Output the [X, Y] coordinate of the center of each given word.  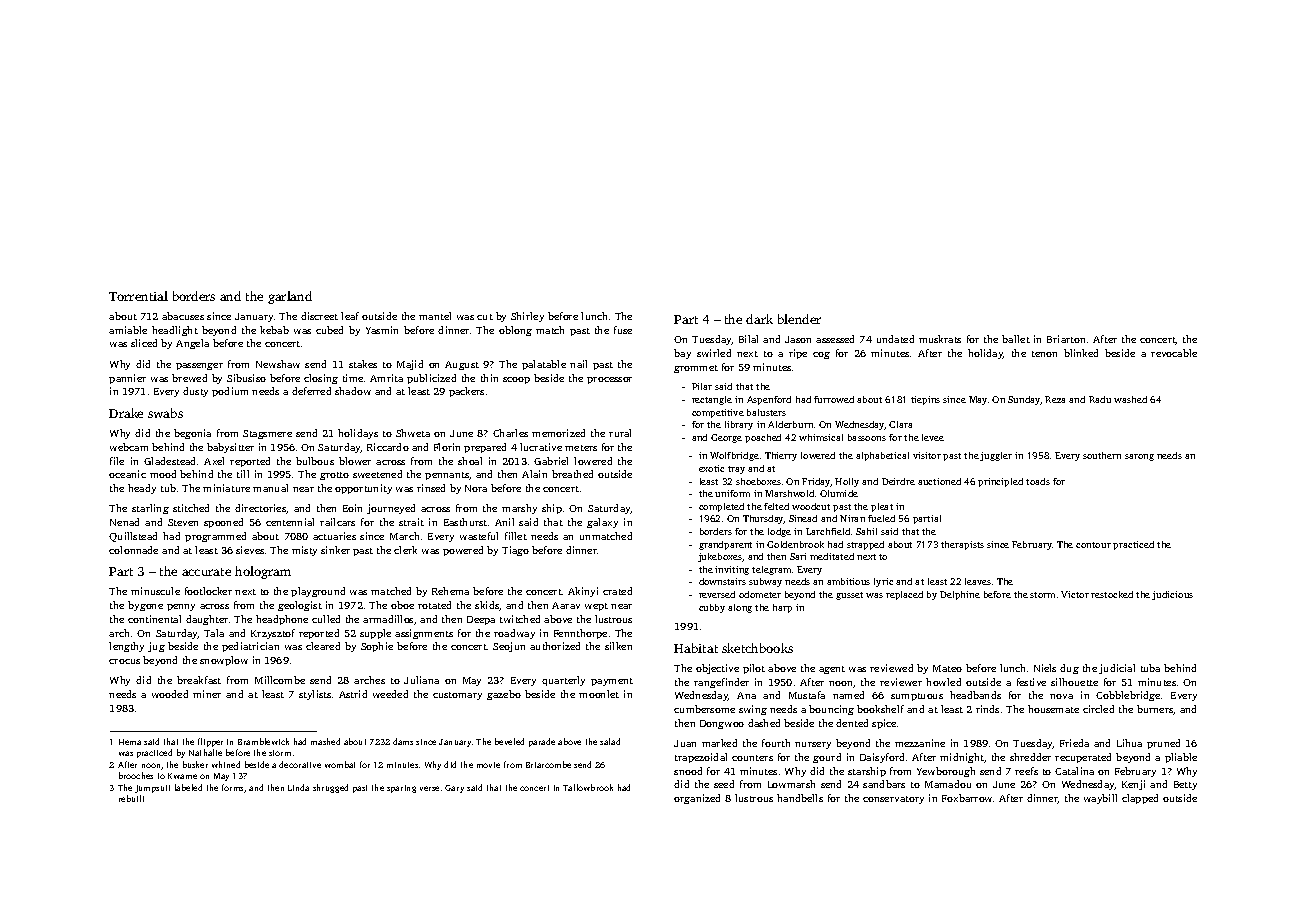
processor [609, 380]
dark [759, 319]
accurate [206, 572]
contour [1093, 545]
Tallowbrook [588, 787]
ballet [1016, 339]
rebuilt [131, 798]
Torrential [138, 296]
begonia [192, 434]
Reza [1055, 399]
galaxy [602, 523]
